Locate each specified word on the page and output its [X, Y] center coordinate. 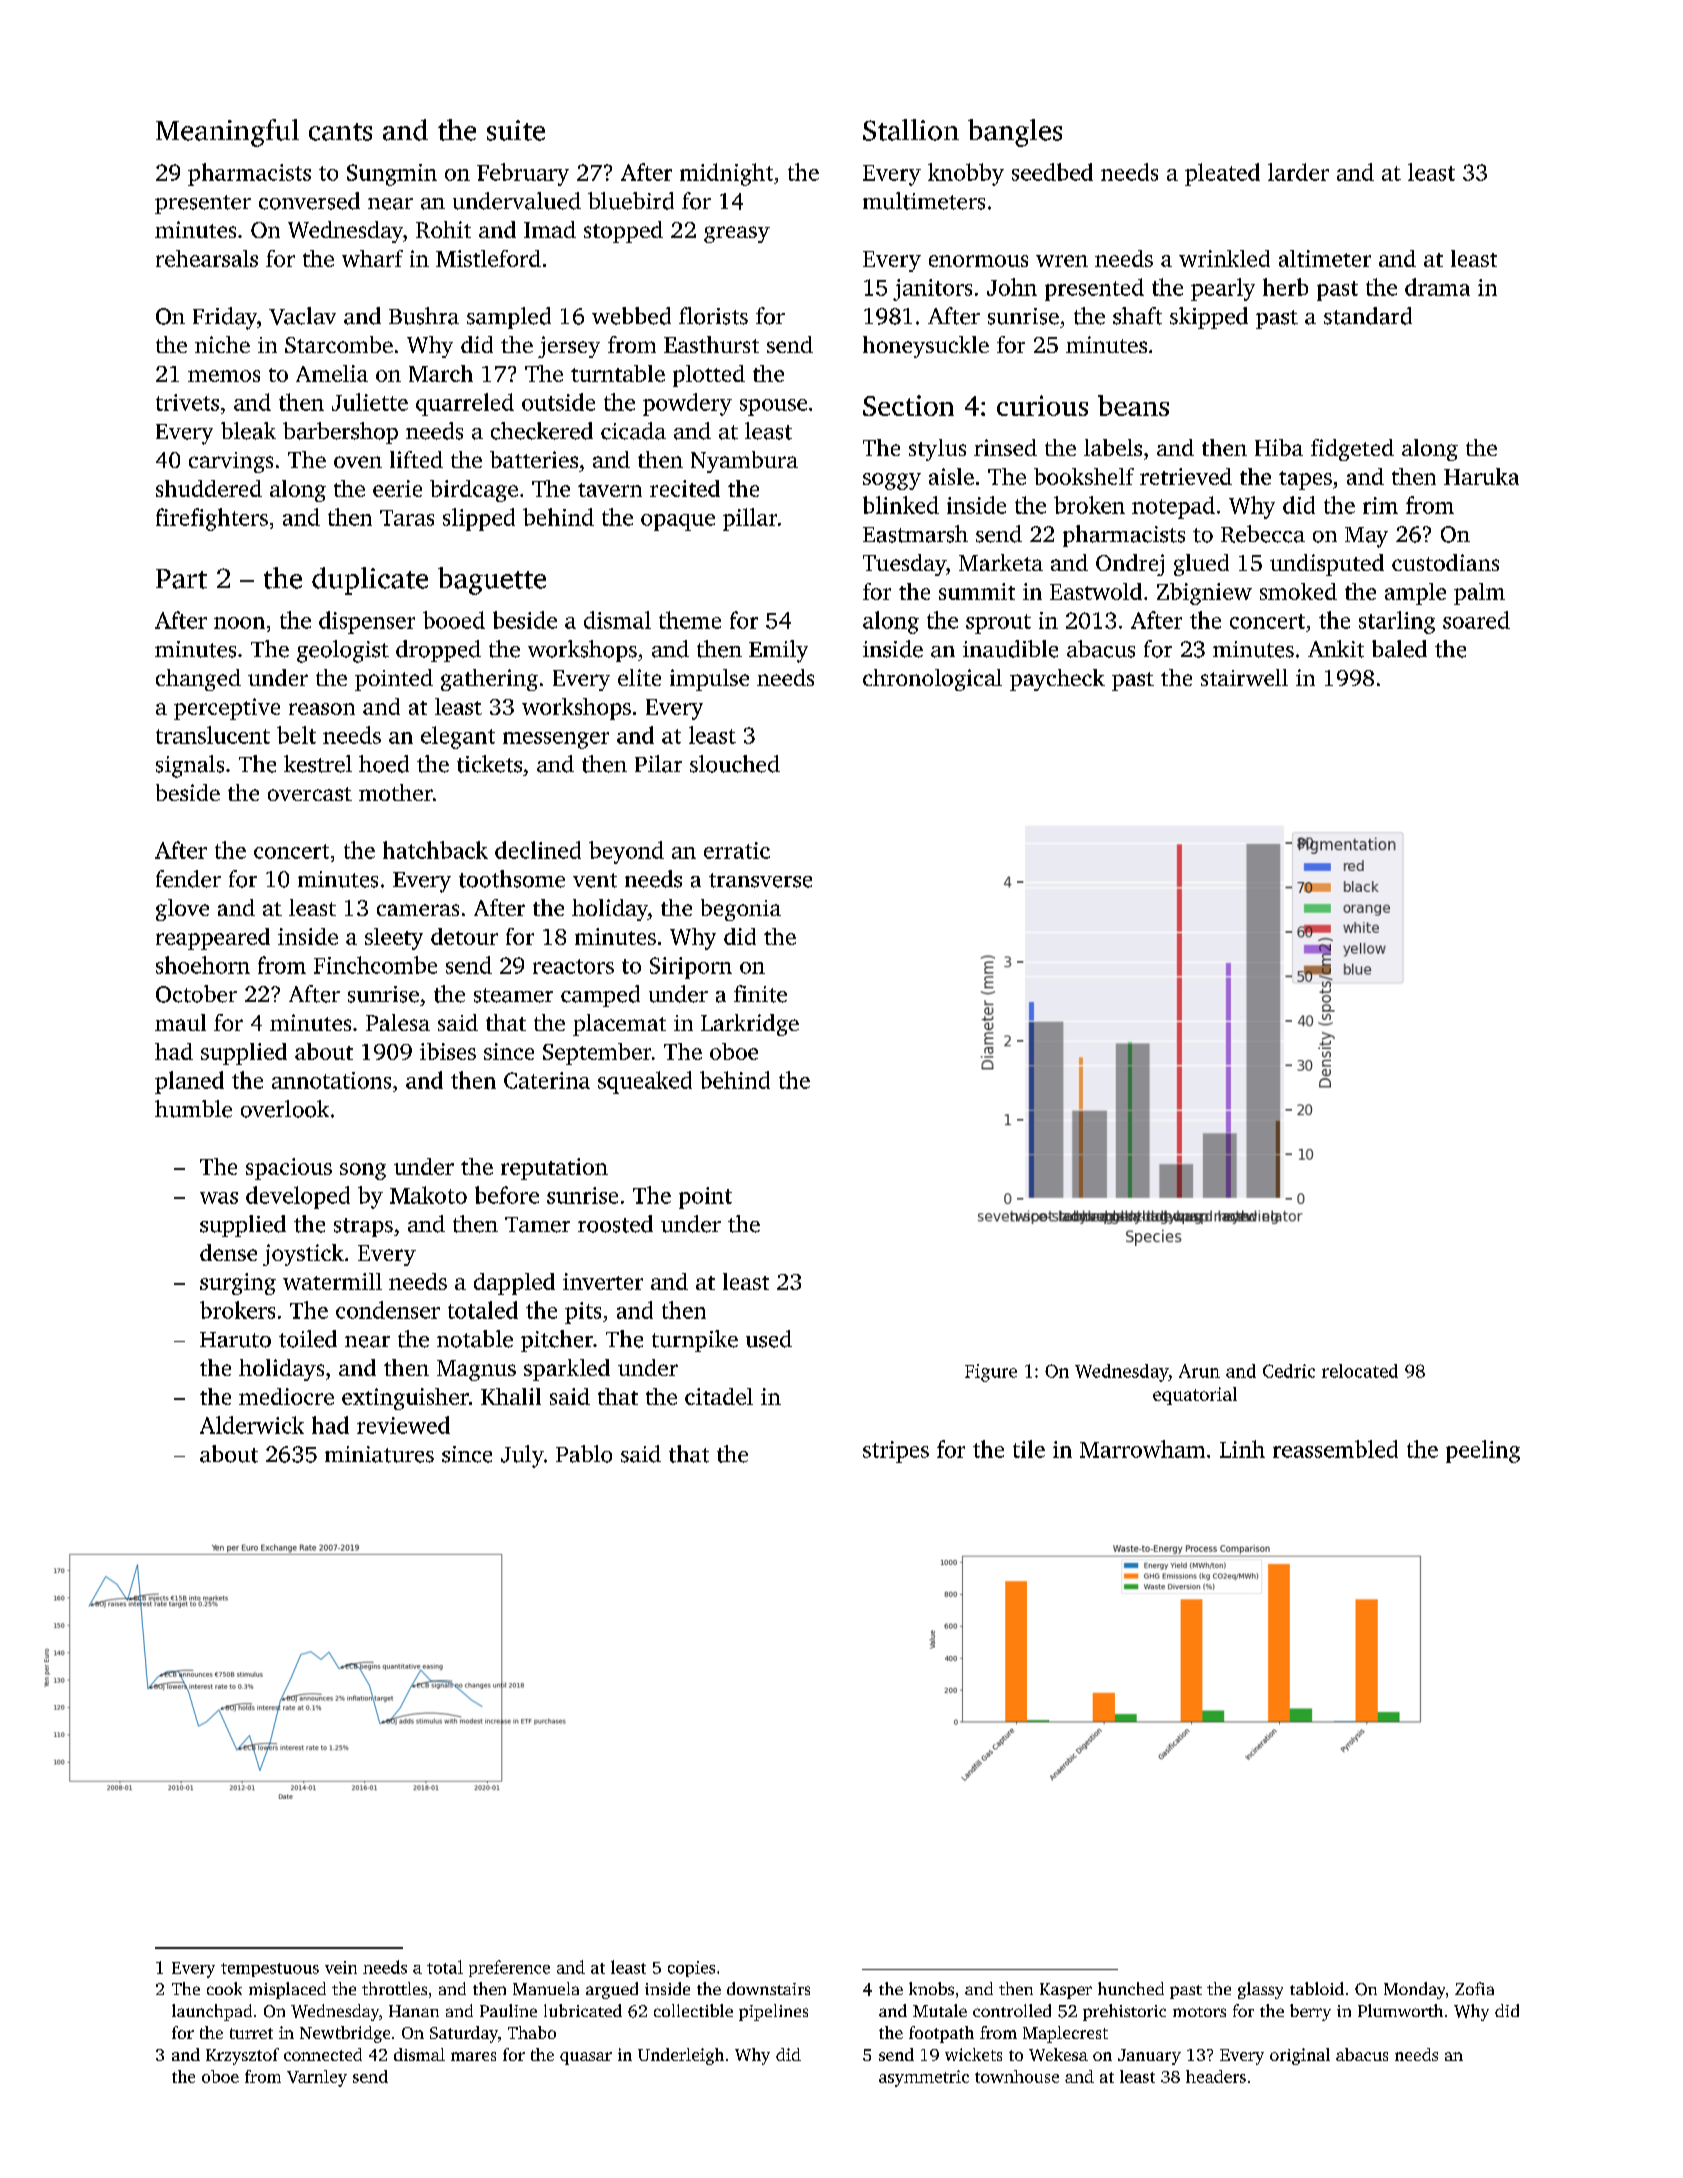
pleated [1222, 174]
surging [238, 1284]
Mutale [940, 2010]
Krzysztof [242, 2056]
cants [340, 132]
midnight [726, 174]
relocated [1360, 1371]
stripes [896, 1452]
